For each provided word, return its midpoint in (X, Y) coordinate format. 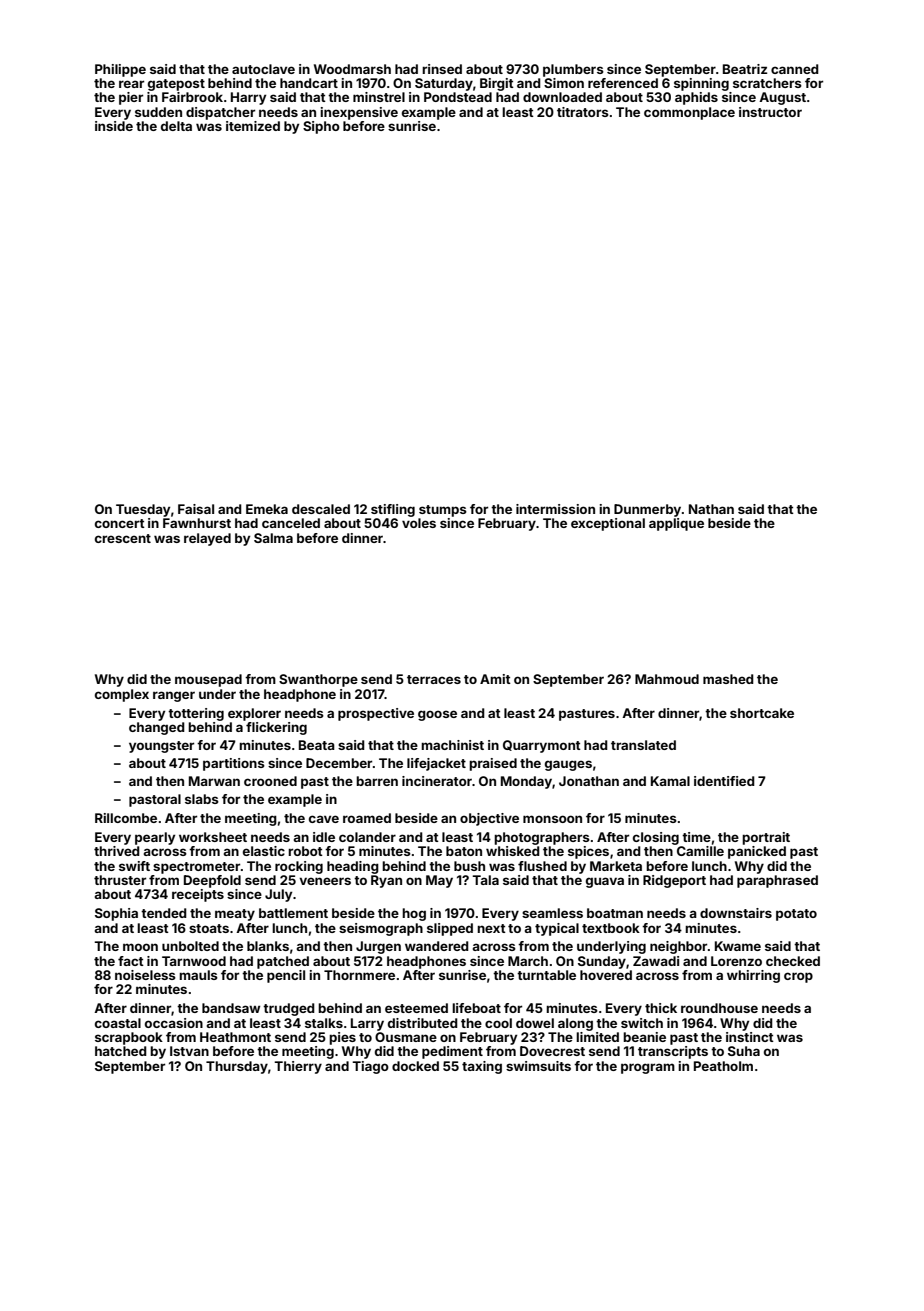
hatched (121, 1051)
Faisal (196, 509)
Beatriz (745, 69)
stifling (393, 510)
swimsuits (538, 1066)
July (278, 895)
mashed (728, 679)
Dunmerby (647, 510)
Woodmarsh (352, 69)
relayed (207, 539)
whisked (513, 851)
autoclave (263, 69)
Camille (700, 851)
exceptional (608, 524)
